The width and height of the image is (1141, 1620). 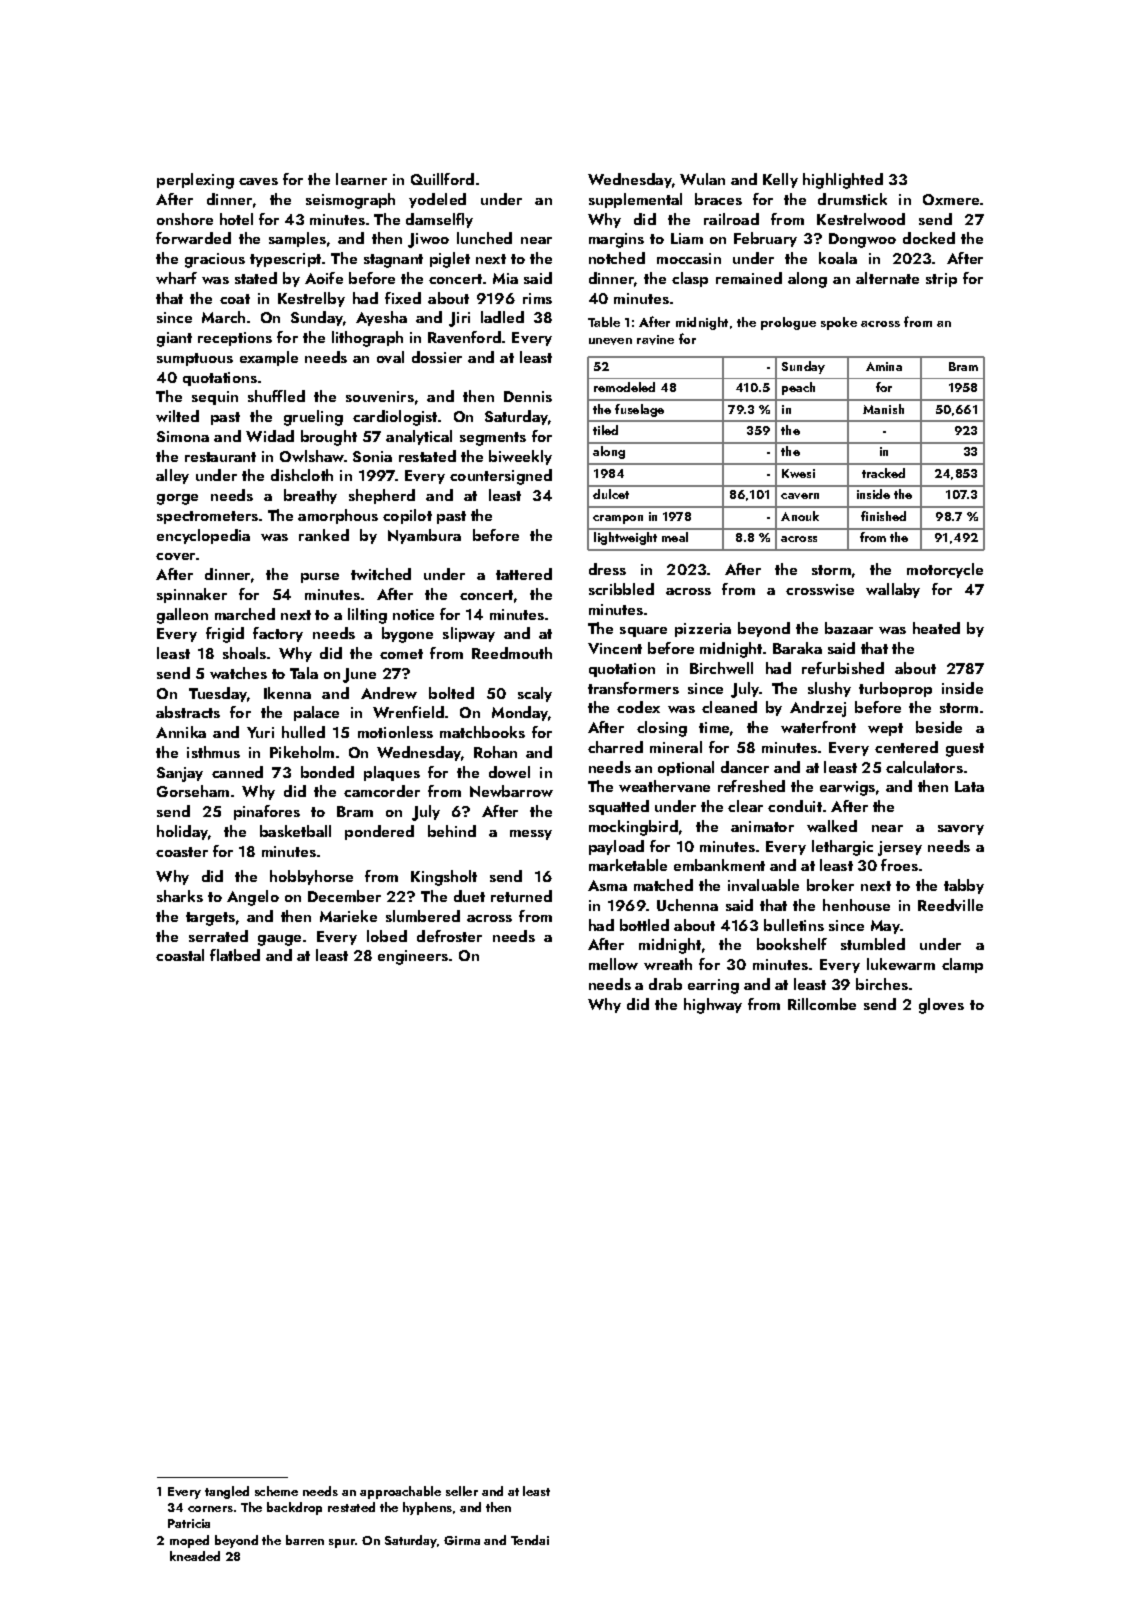 I want to click on seller, so click(x=462, y=1491).
